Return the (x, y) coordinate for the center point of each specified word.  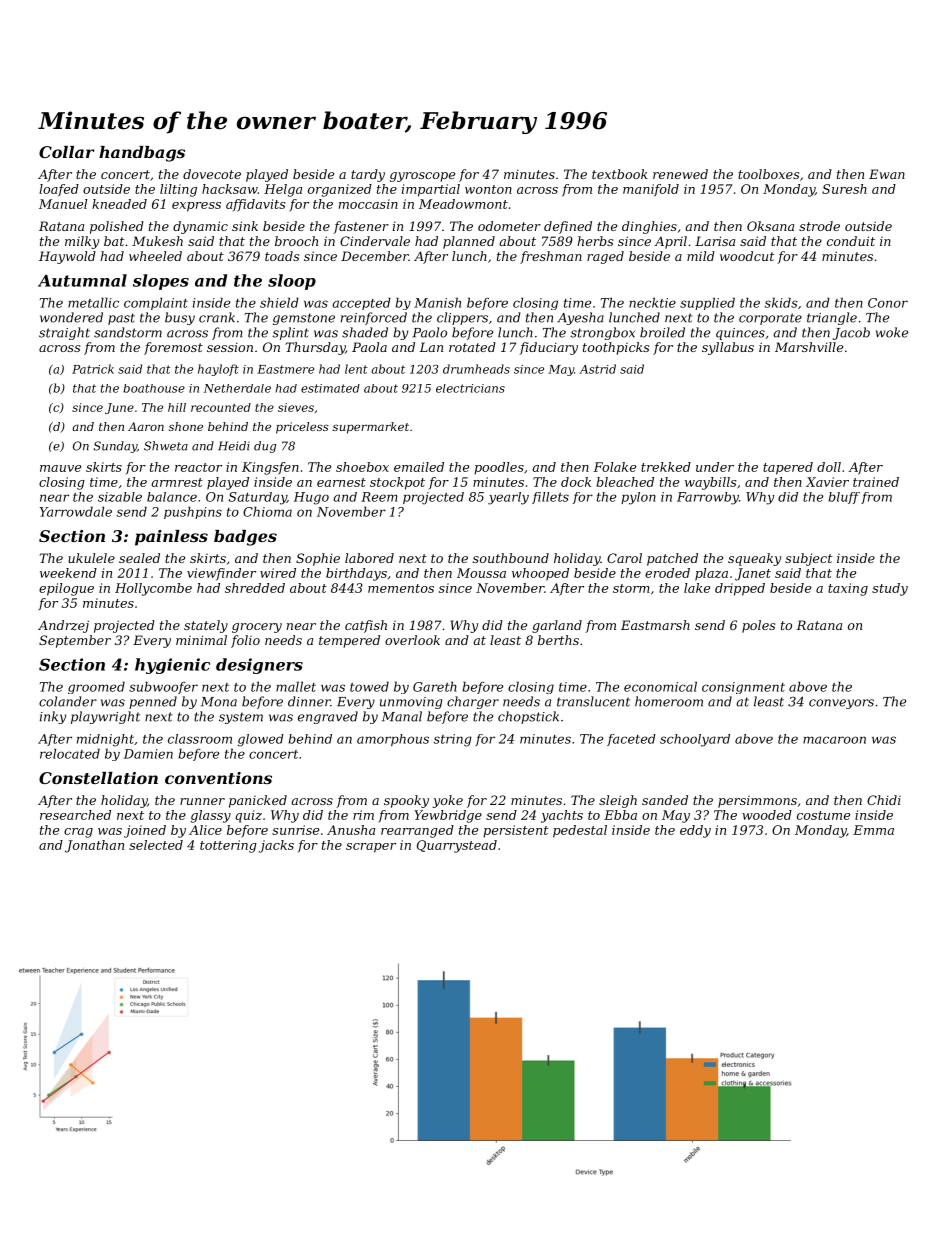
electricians (470, 388)
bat (114, 241)
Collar (66, 152)
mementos (401, 588)
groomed (96, 687)
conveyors (841, 704)
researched (75, 815)
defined (568, 227)
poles (758, 626)
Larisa (715, 241)
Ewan (887, 174)
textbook (620, 174)
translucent (593, 701)
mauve (60, 468)
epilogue (66, 589)
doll (829, 467)
